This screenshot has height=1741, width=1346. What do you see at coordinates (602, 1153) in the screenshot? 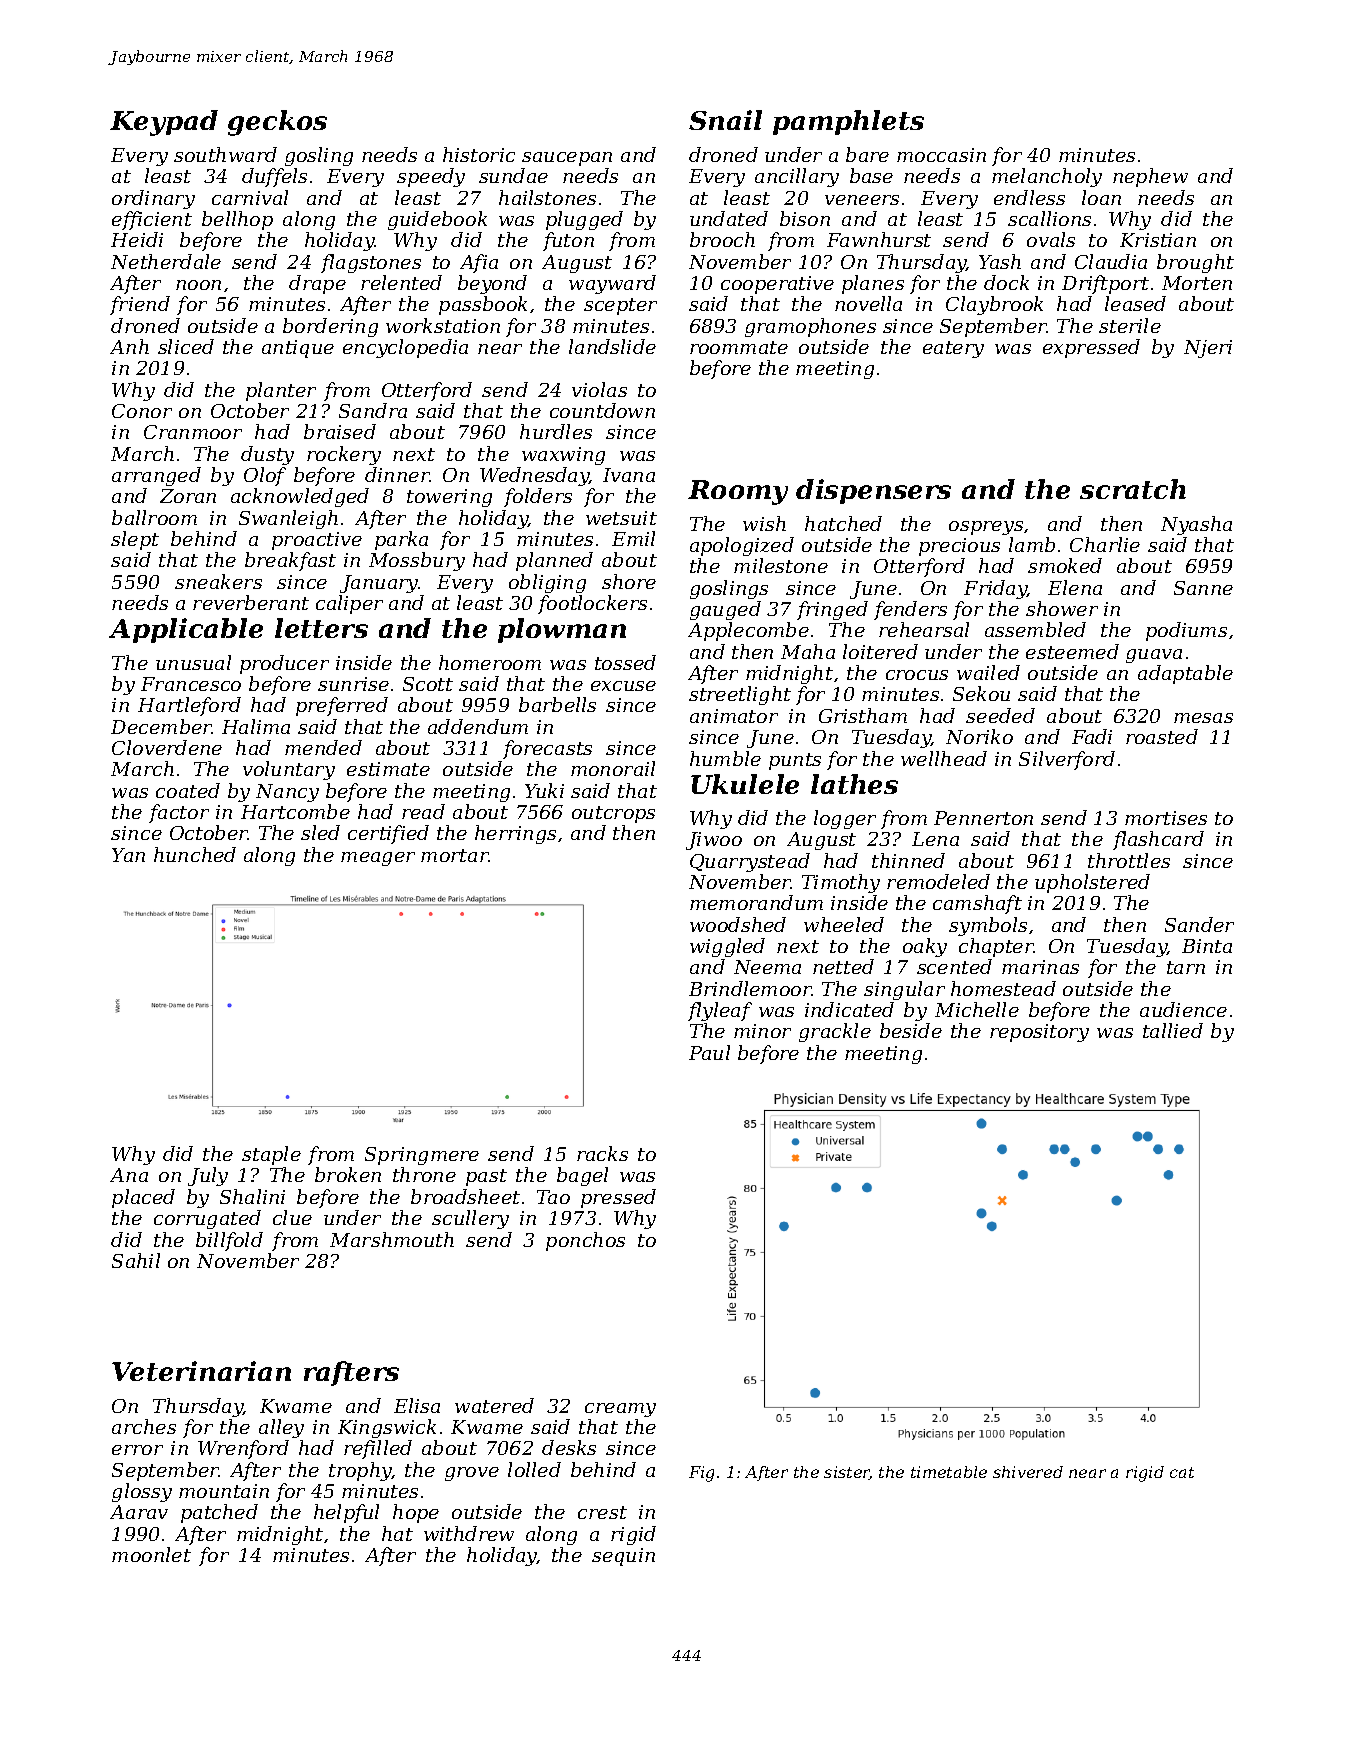
I see `racks` at bounding box center [602, 1153].
